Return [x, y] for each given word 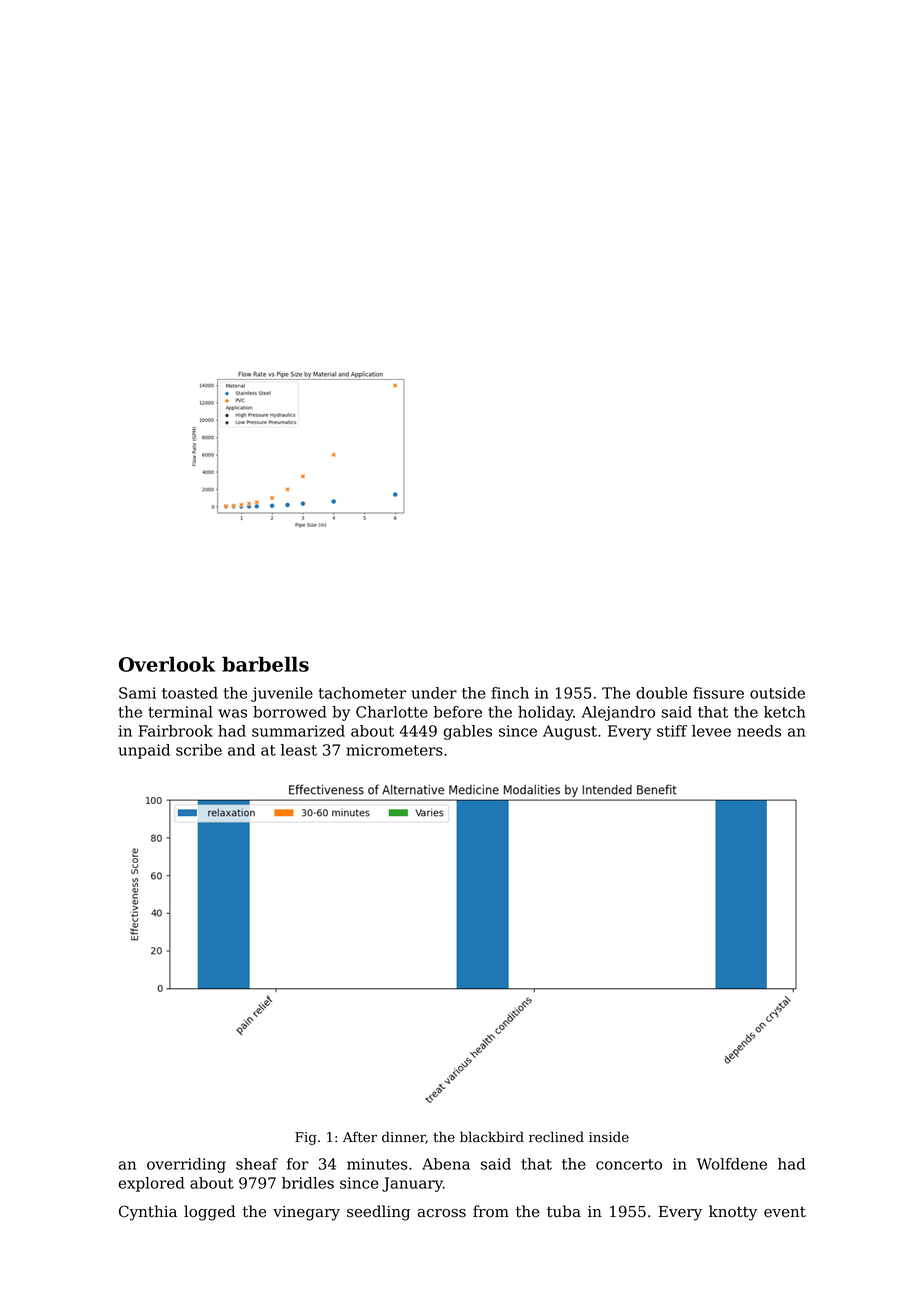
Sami [137, 693]
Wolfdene [732, 1164]
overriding [186, 1165]
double [661, 693]
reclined [556, 1137]
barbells [265, 664]
